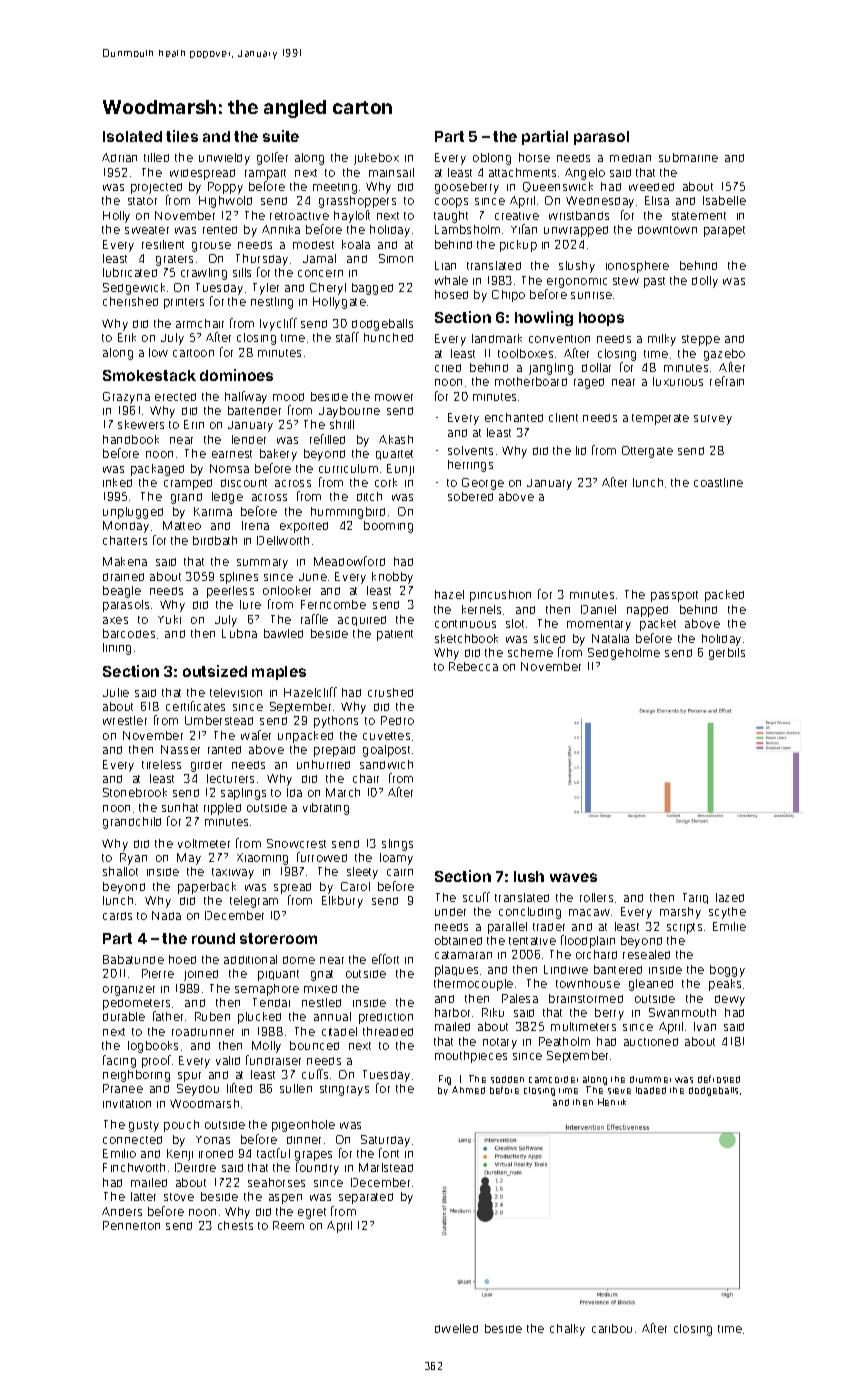  I want to click on scuff, so click(476, 897).
